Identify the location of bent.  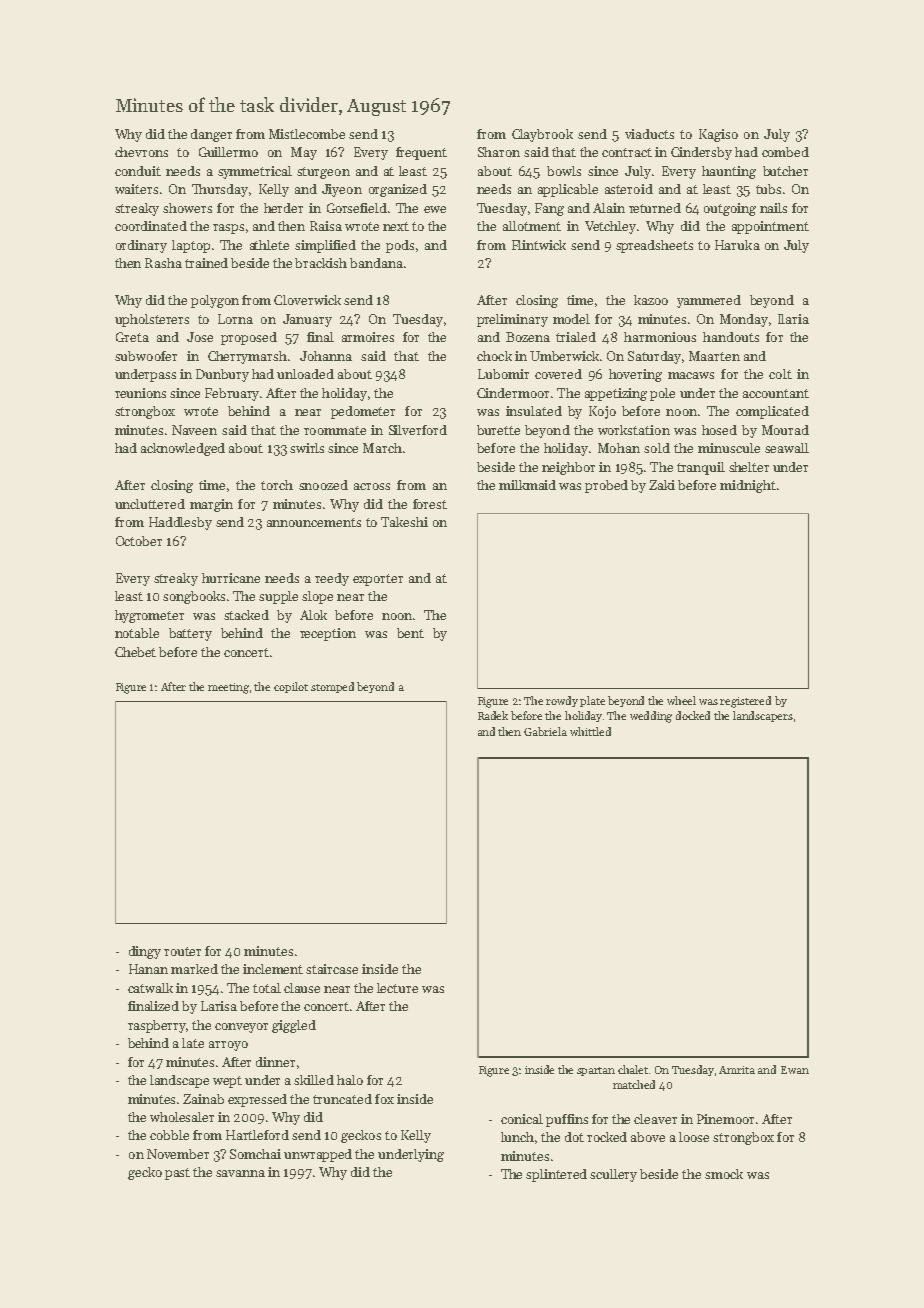
(410, 633).
